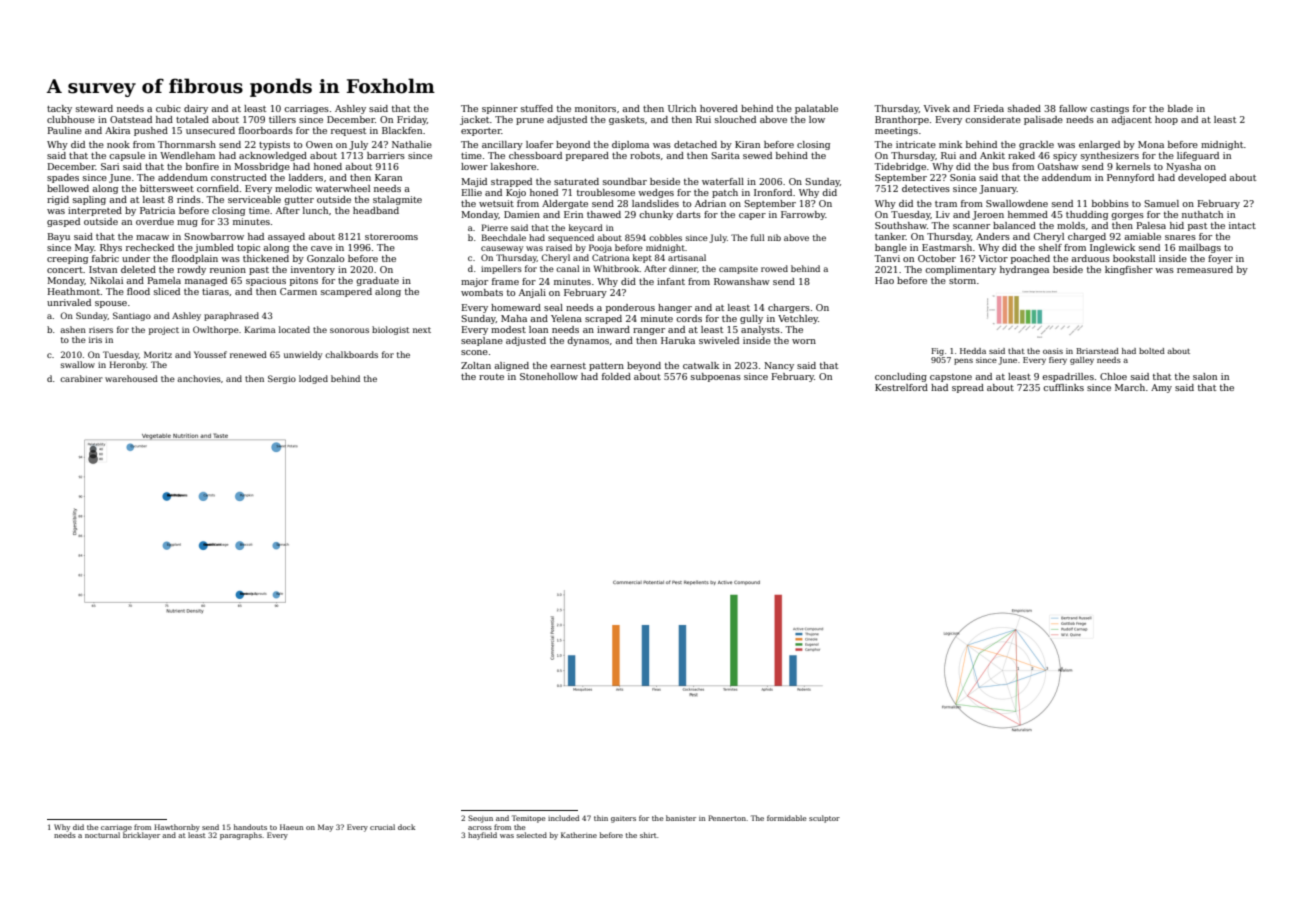 The height and width of the page is (924, 1308). Describe the element at coordinates (1063, 387) in the page. I see `cufflinks` at that location.
